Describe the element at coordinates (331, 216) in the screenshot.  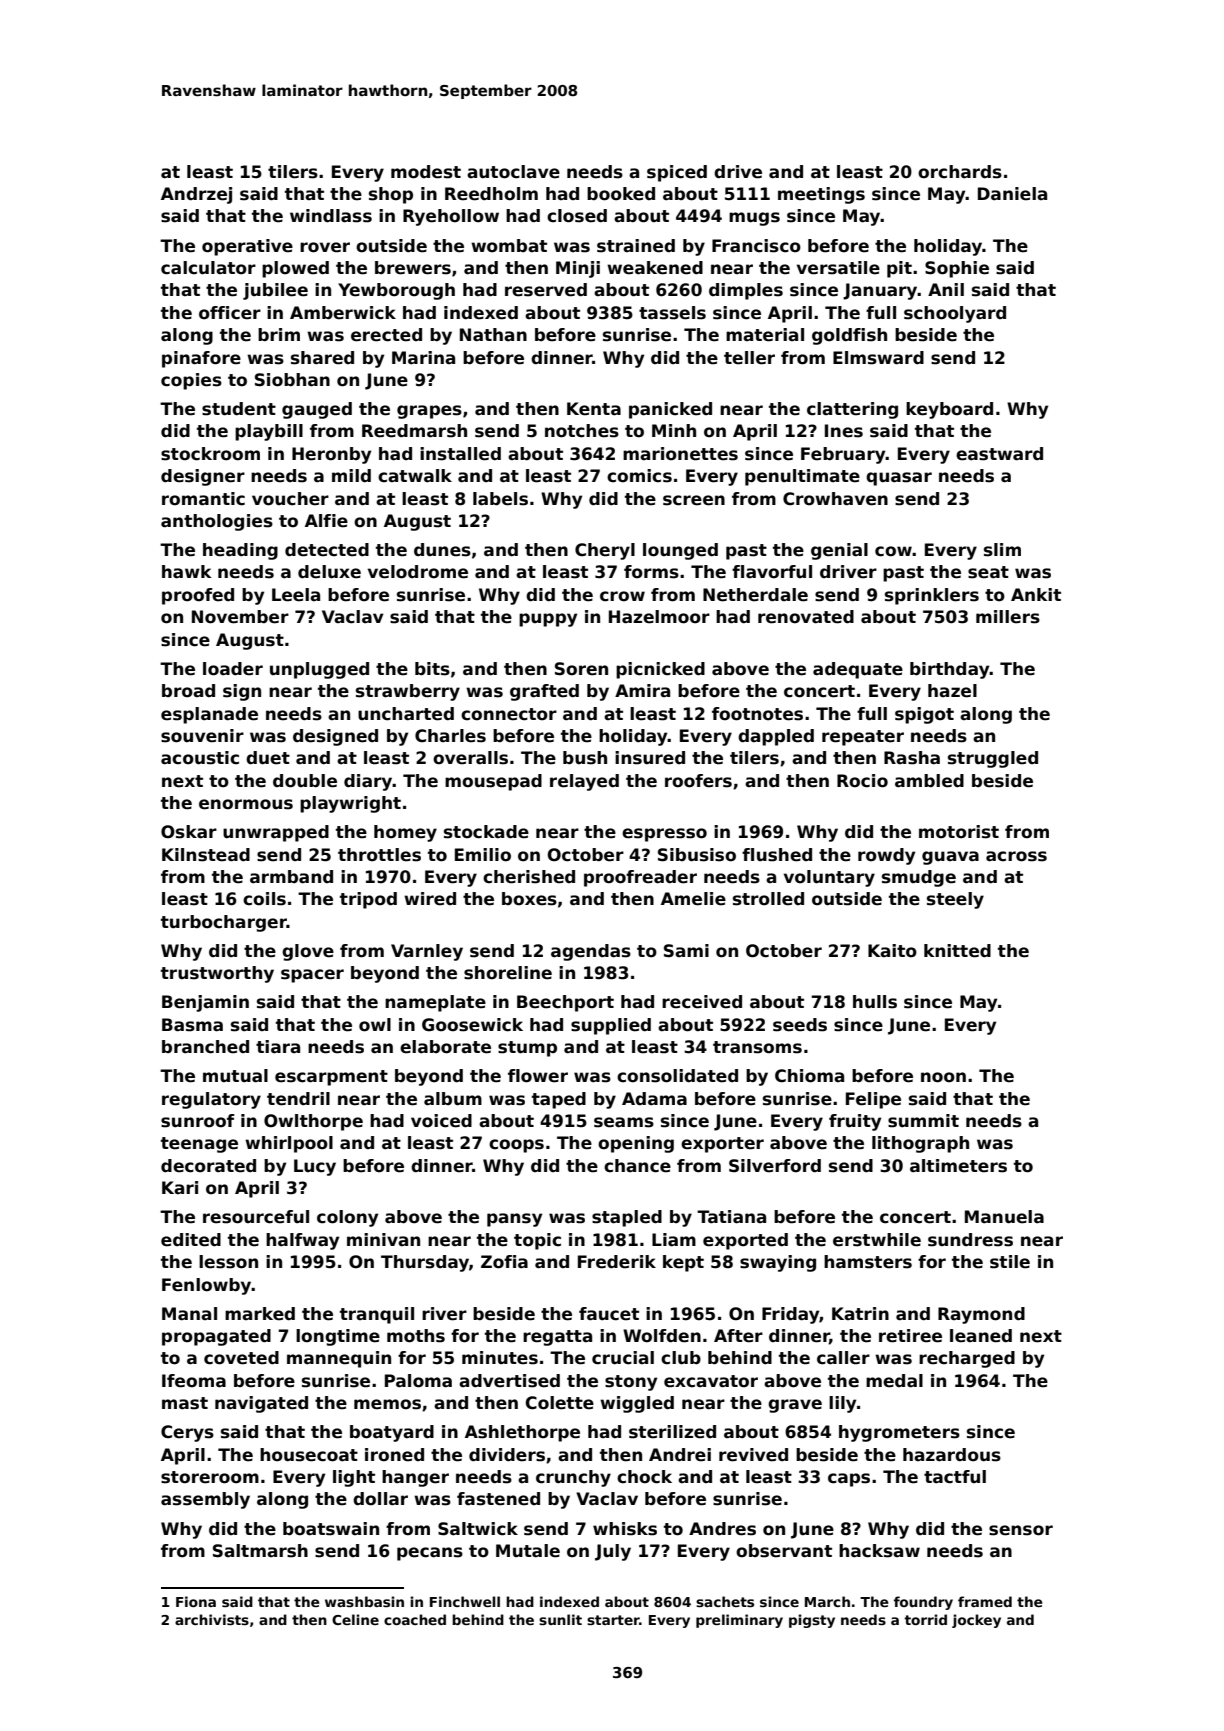
I see `windlass` at that location.
